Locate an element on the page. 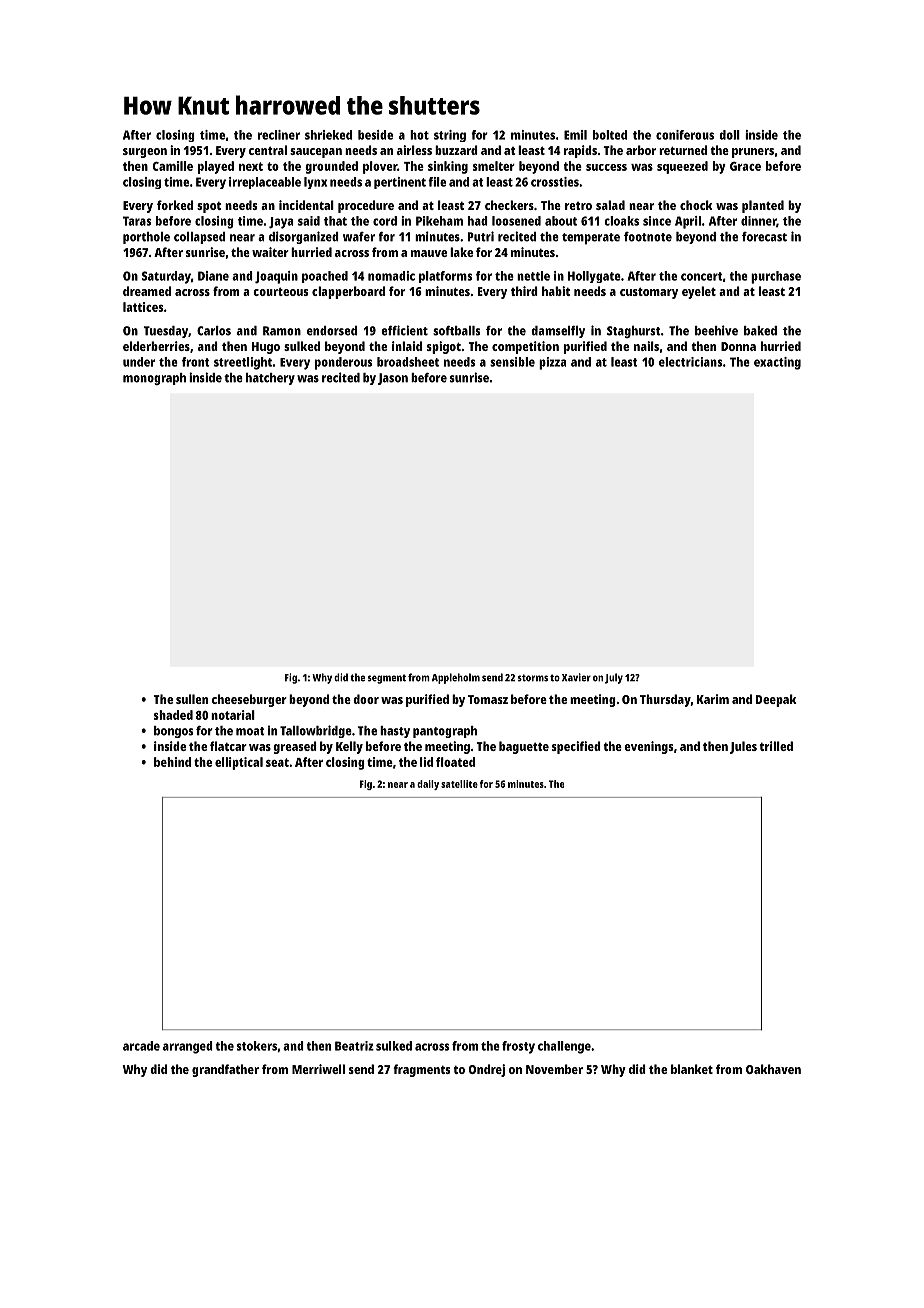 This document has height=1308, width=924. evenings is located at coordinates (648, 747).
